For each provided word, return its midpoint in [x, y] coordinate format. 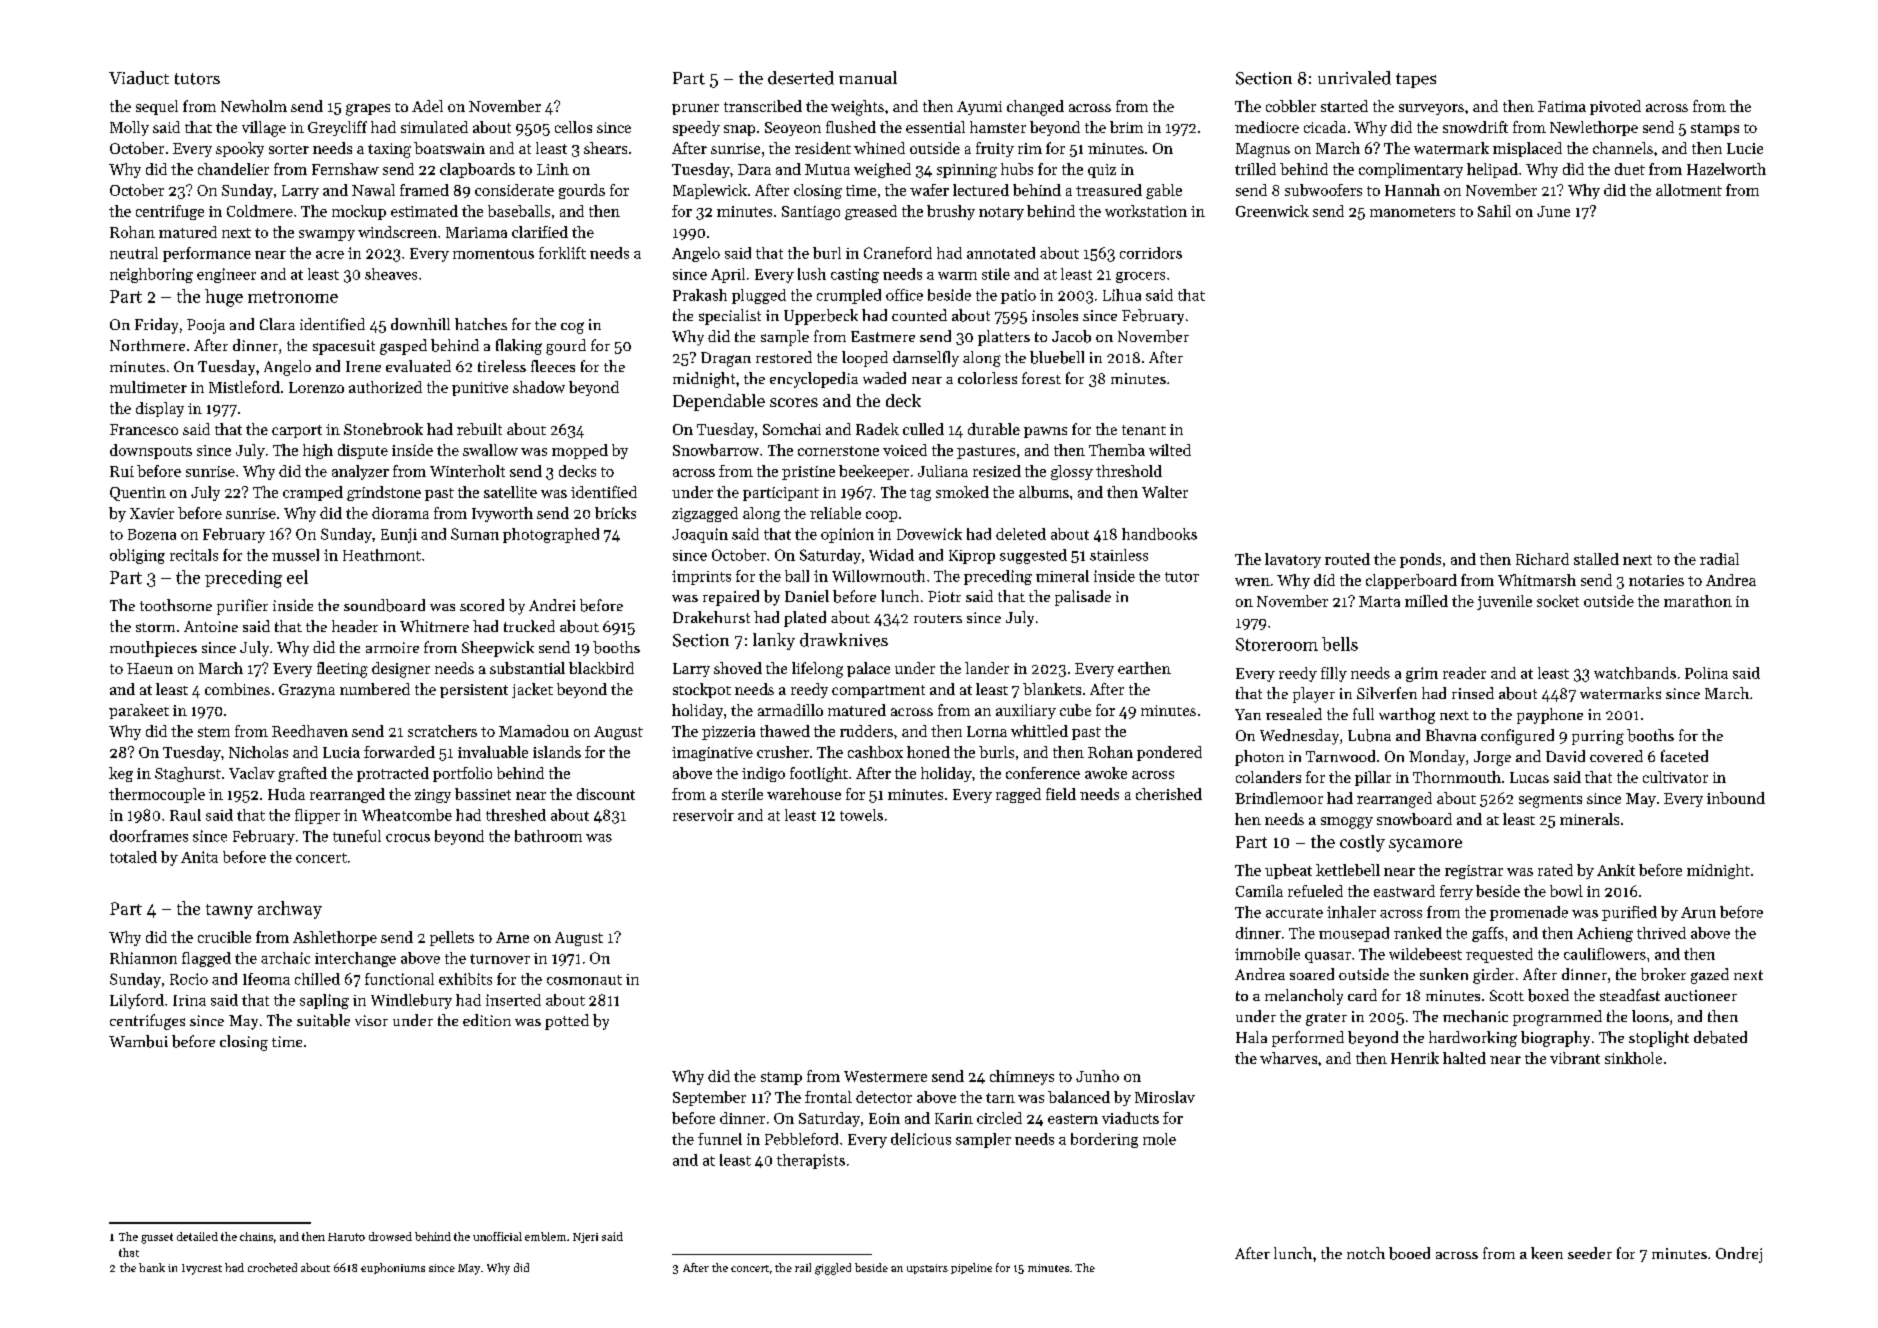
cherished [1169, 794]
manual [868, 77]
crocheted [272, 1267]
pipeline [971, 1268]
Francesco [144, 429]
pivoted [1615, 107]
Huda [286, 794]
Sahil [1494, 211]
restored [784, 357]
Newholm [254, 106]
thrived [1661, 933]
